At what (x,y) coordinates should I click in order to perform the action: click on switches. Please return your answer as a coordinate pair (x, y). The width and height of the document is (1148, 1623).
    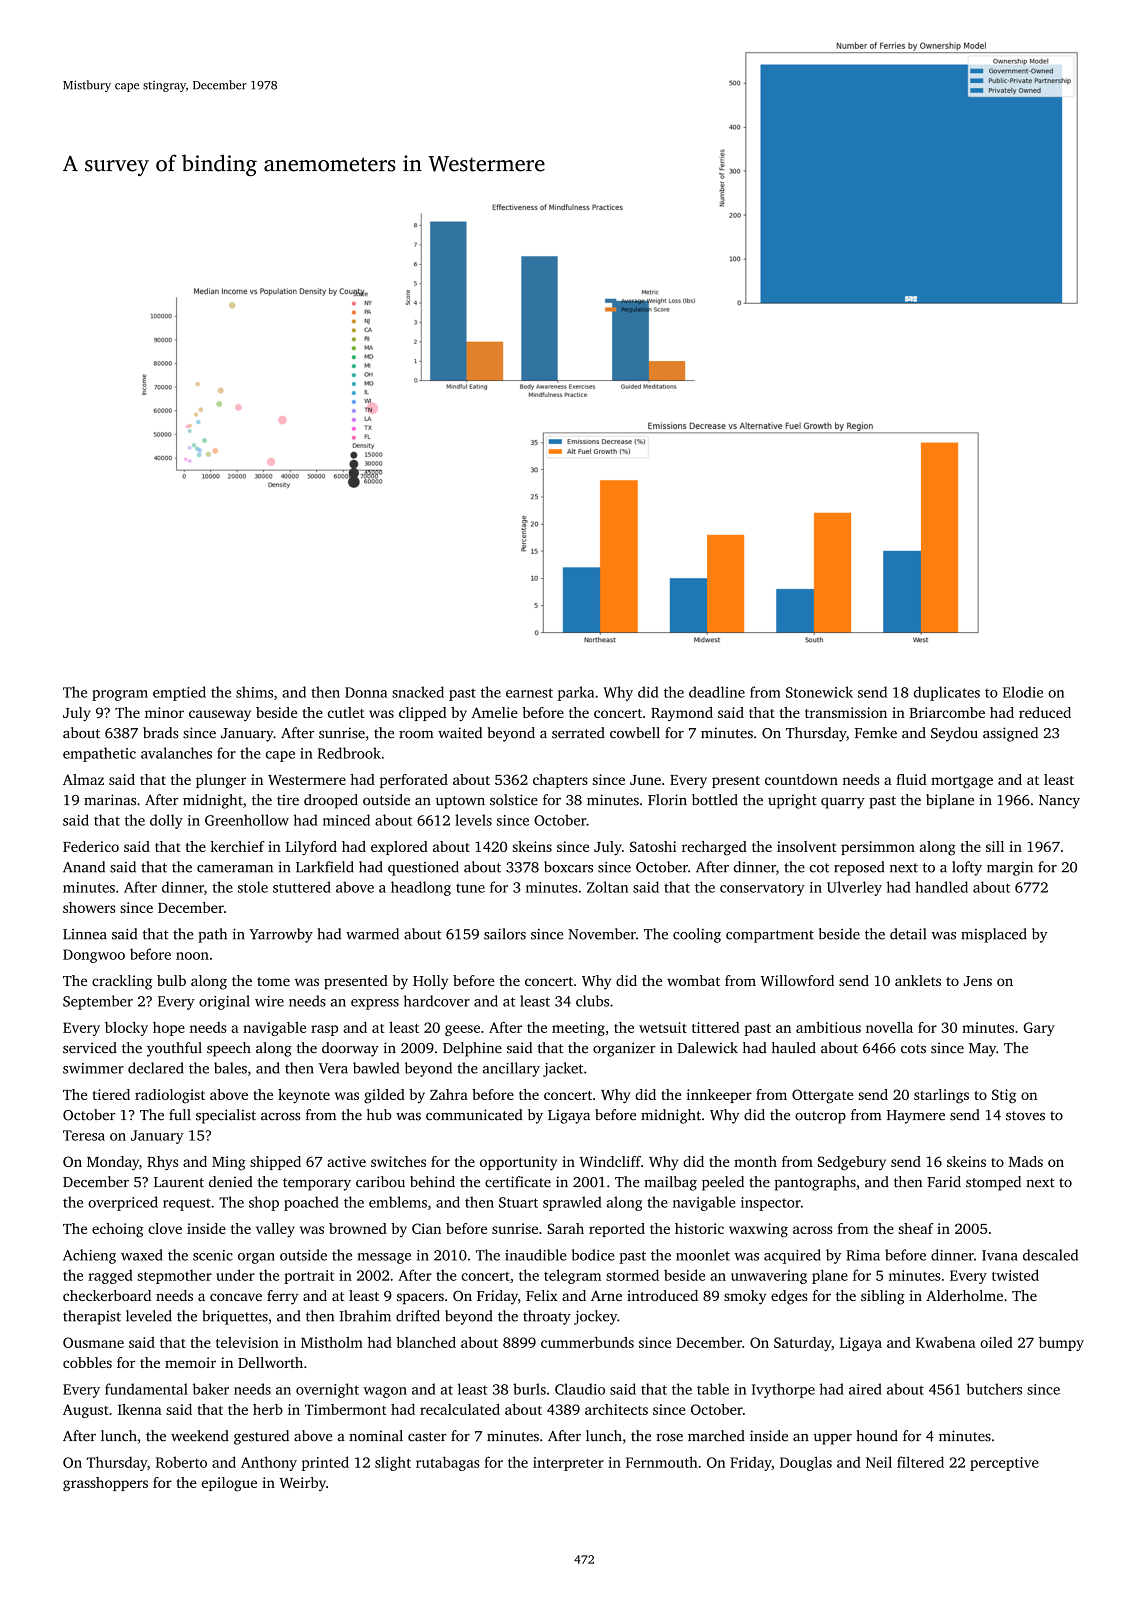
    Looking at the image, I should click on (398, 1161).
